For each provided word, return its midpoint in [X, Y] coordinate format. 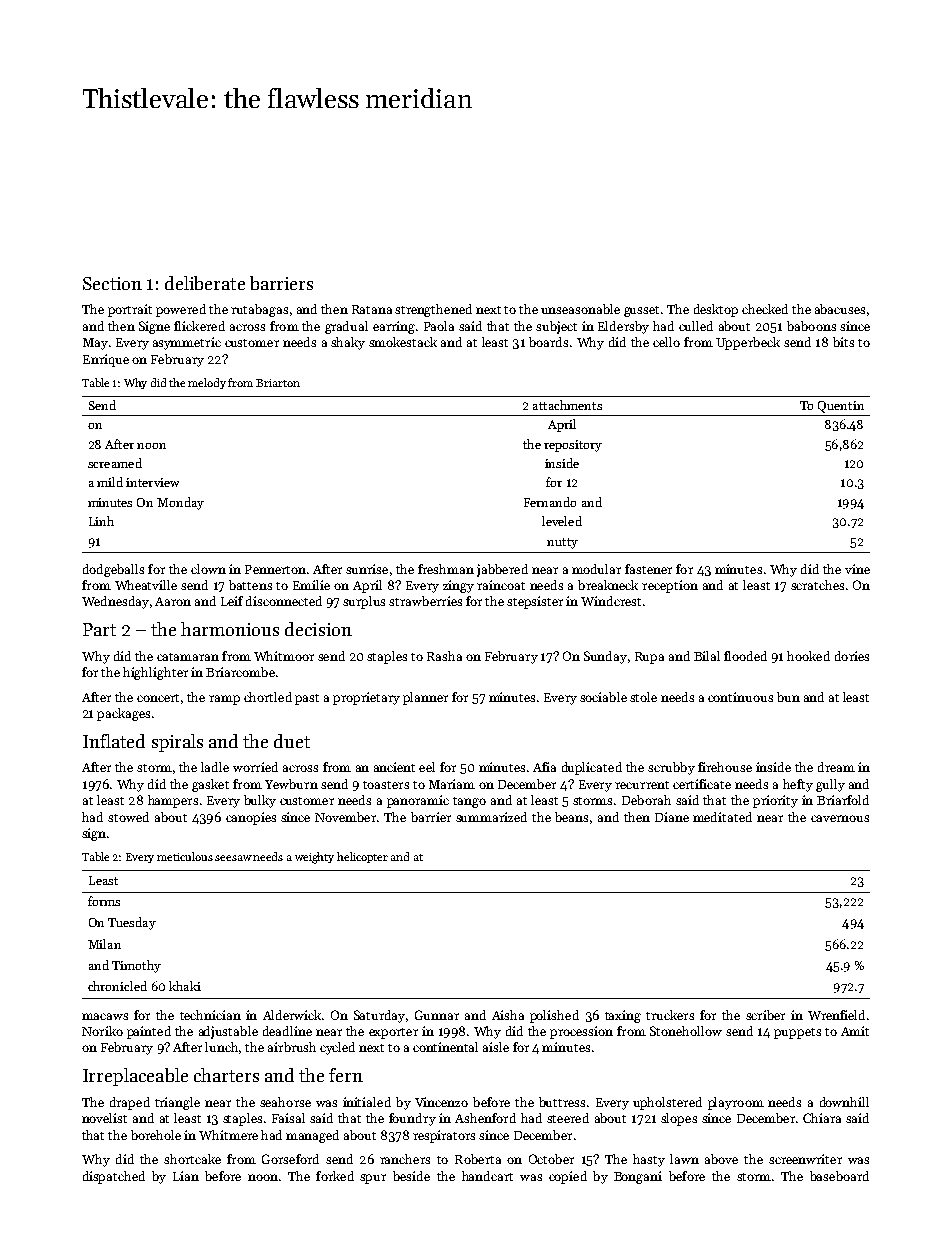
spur [373, 1179]
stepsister [535, 602]
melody [207, 383]
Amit [855, 1031]
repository [573, 446]
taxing [623, 1016]
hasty [649, 1160]
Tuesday [132, 923]
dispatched [114, 1177]
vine [857, 569]
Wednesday [115, 602]
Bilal [707, 656]
